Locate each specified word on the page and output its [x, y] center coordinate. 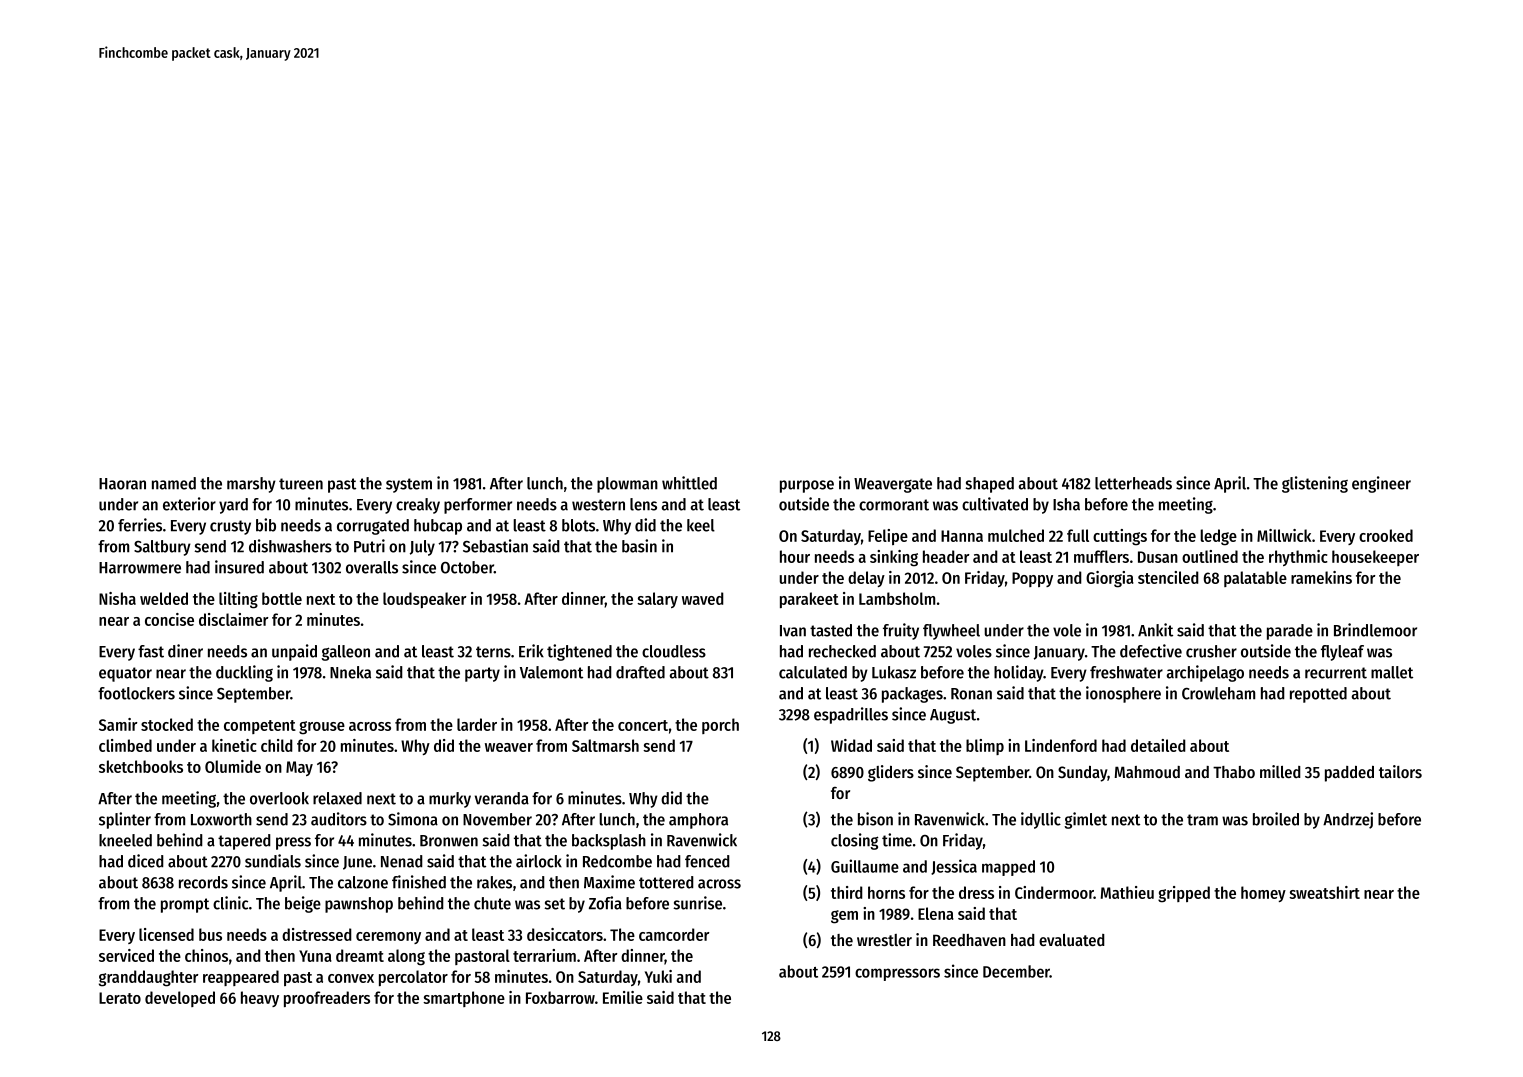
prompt [185, 905]
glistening [1315, 484]
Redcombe [617, 861]
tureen [301, 484]
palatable [1255, 579]
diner [185, 651]
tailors [1400, 771]
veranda [502, 798]
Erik [531, 651]
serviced [126, 955]
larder [477, 724]
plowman [627, 485]
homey [1263, 894]
